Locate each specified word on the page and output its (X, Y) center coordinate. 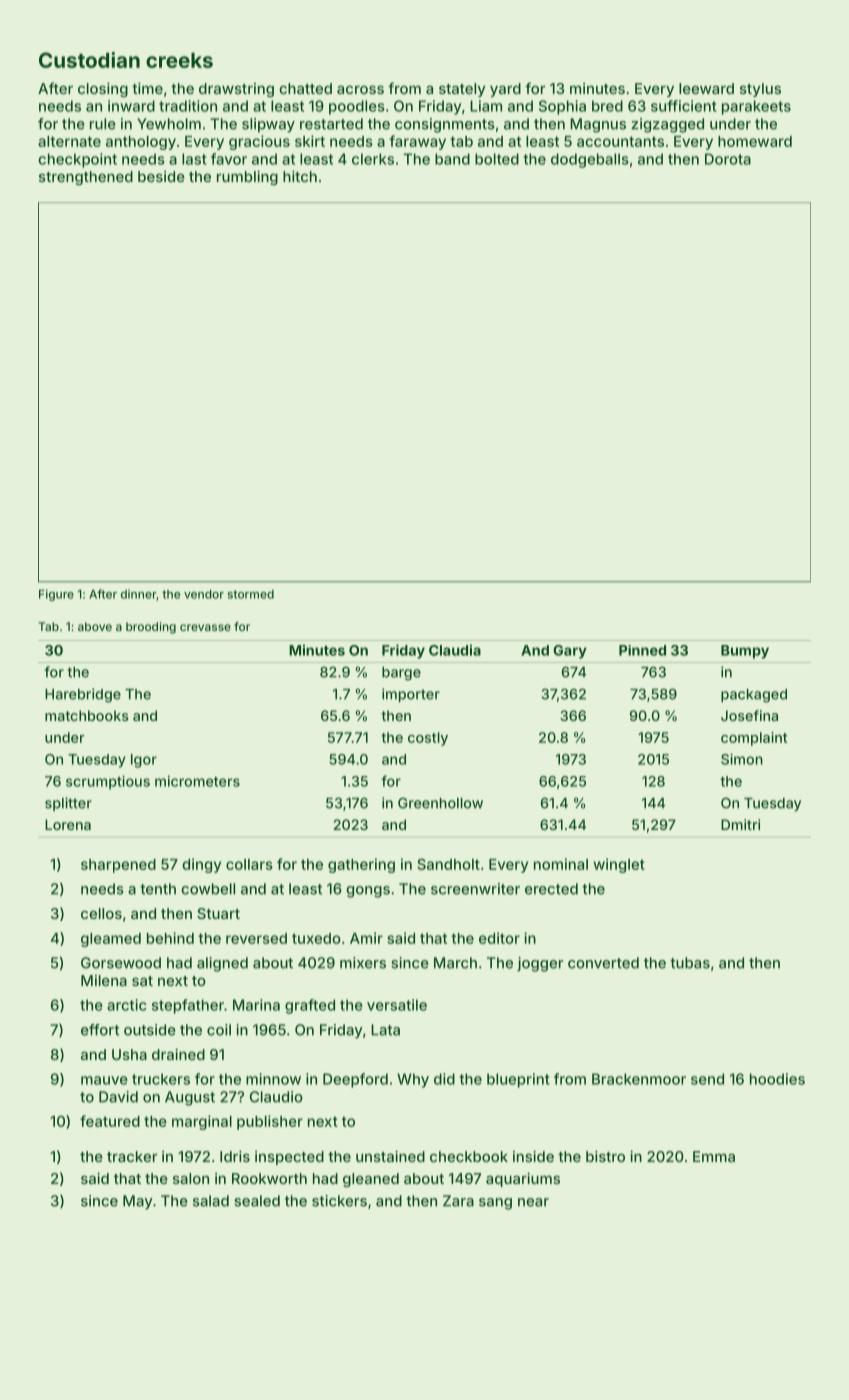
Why (413, 1080)
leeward (706, 88)
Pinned (642, 650)
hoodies (777, 1079)
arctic (126, 1005)
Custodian (89, 60)
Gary (570, 652)
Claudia (455, 650)
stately (462, 90)
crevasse (205, 627)
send (707, 1079)
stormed (251, 594)
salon (191, 1178)
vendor (204, 594)
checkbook (469, 1156)
